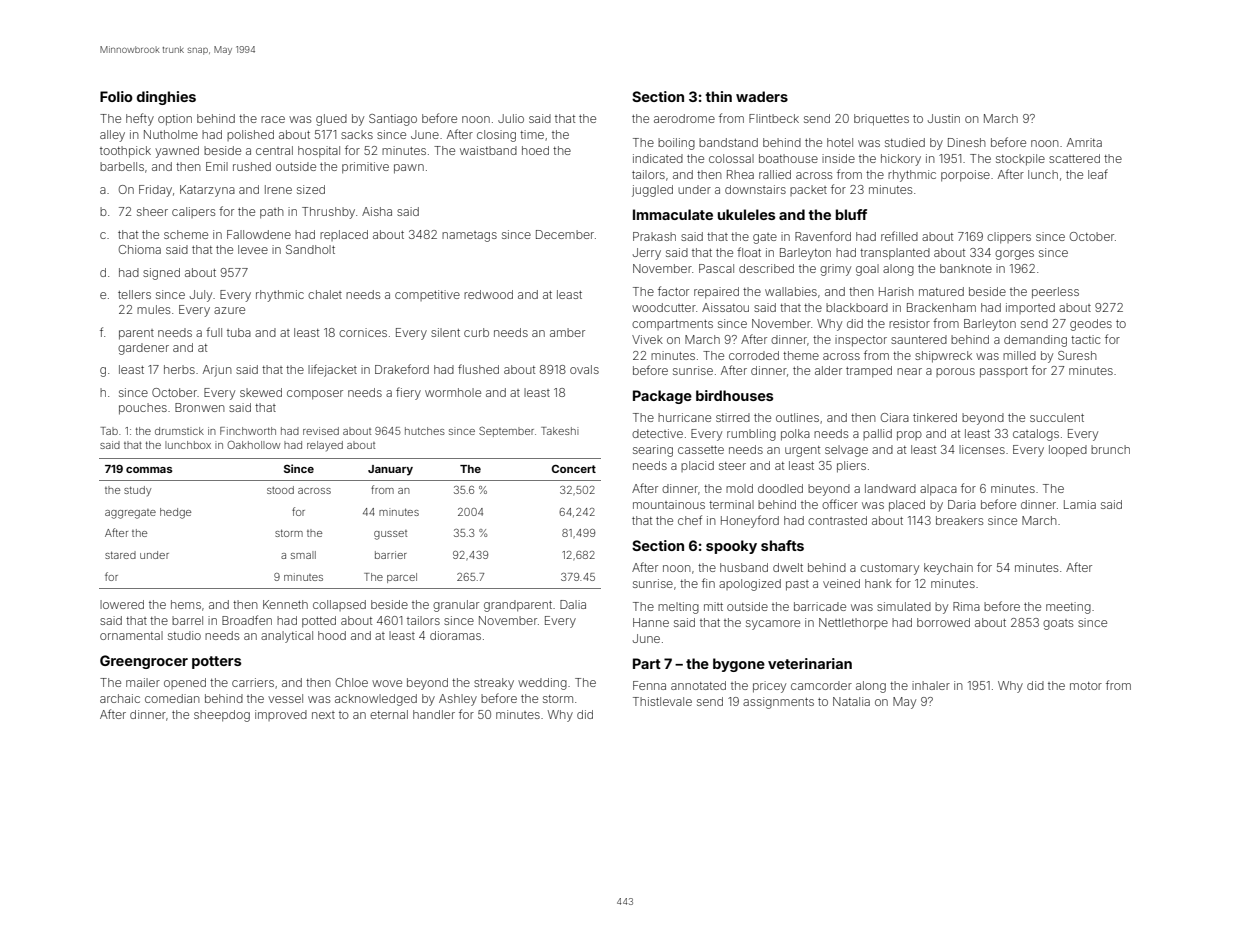  Describe the element at coordinates (1030, 308) in the screenshot. I see `imported` at that location.
